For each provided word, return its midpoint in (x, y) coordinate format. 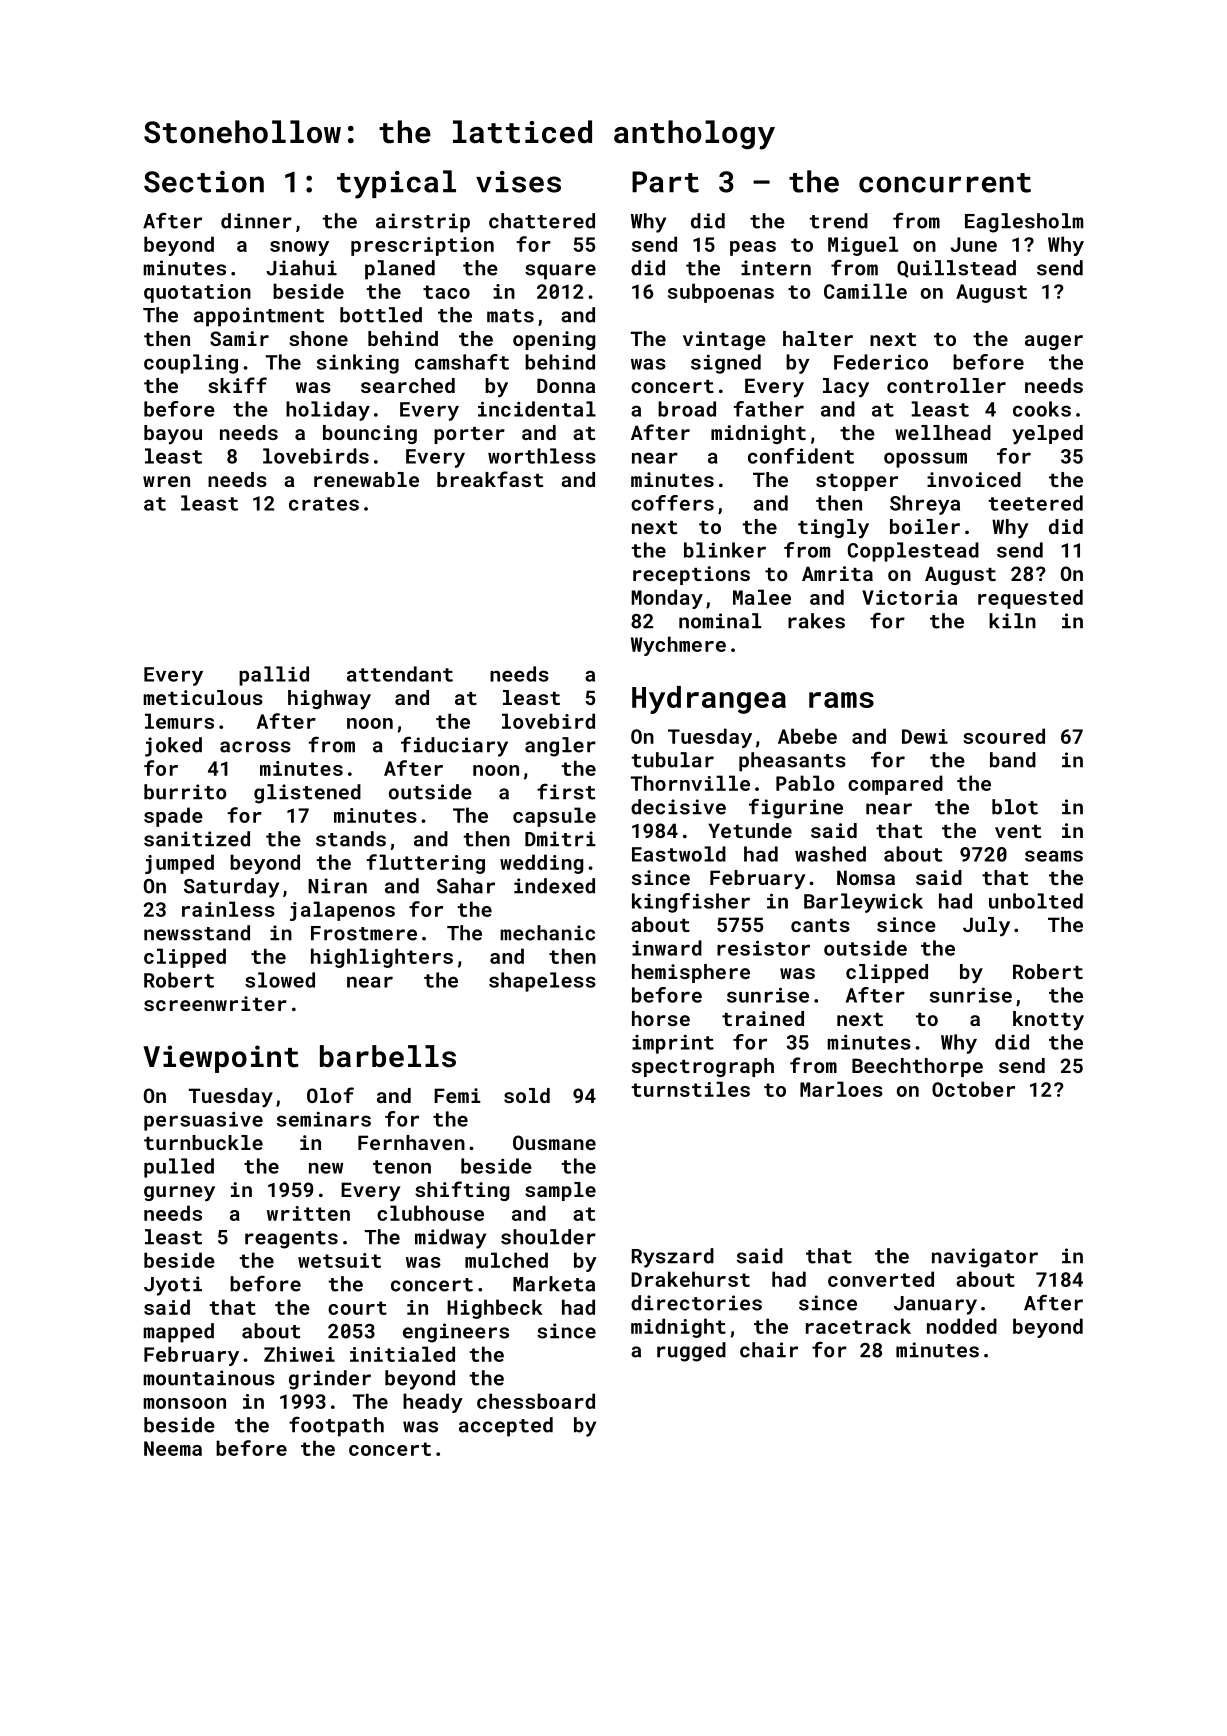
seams (1054, 856)
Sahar (466, 886)
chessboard (536, 1401)
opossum (925, 460)
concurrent (945, 183)
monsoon (184, 1403)
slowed (280, 980)
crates (324, 504)
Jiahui (301, 268)
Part (665, 182)
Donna (566, 385)
